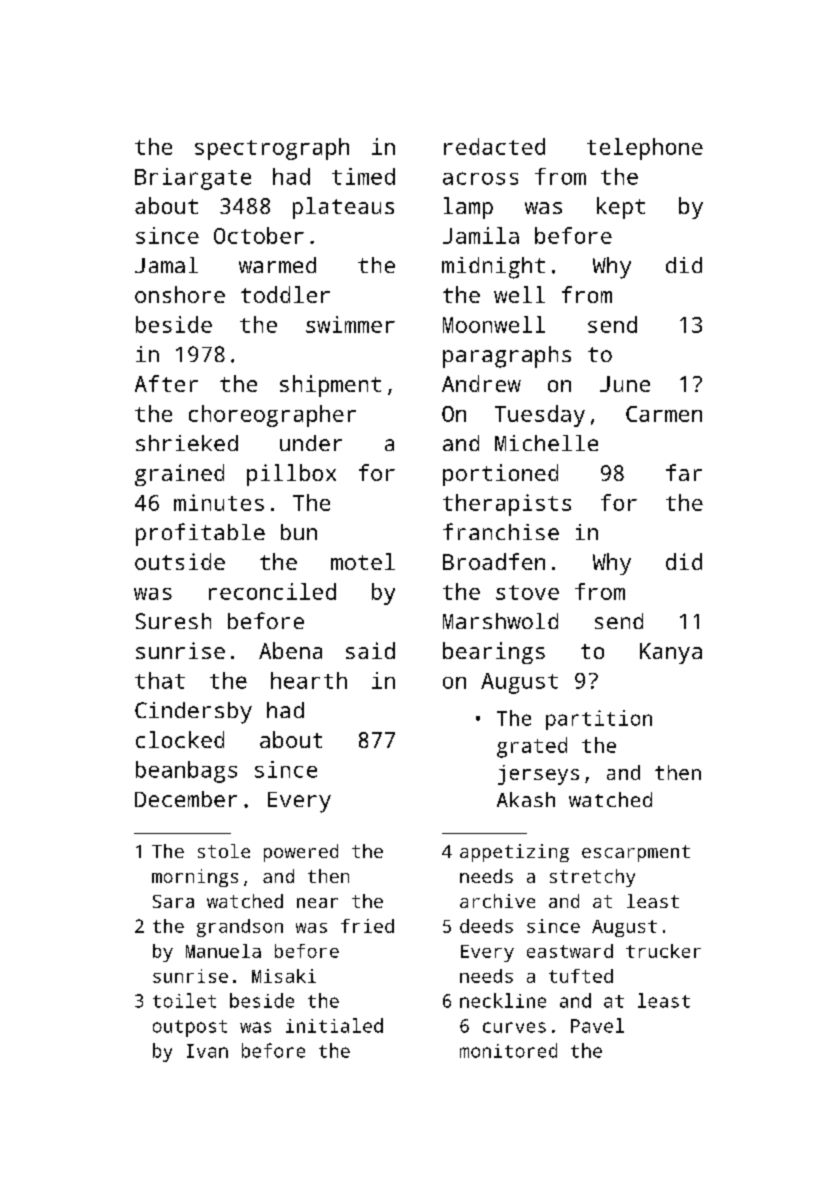 The image size is (838, 1189). I want to click on After, so click(166, 383).
